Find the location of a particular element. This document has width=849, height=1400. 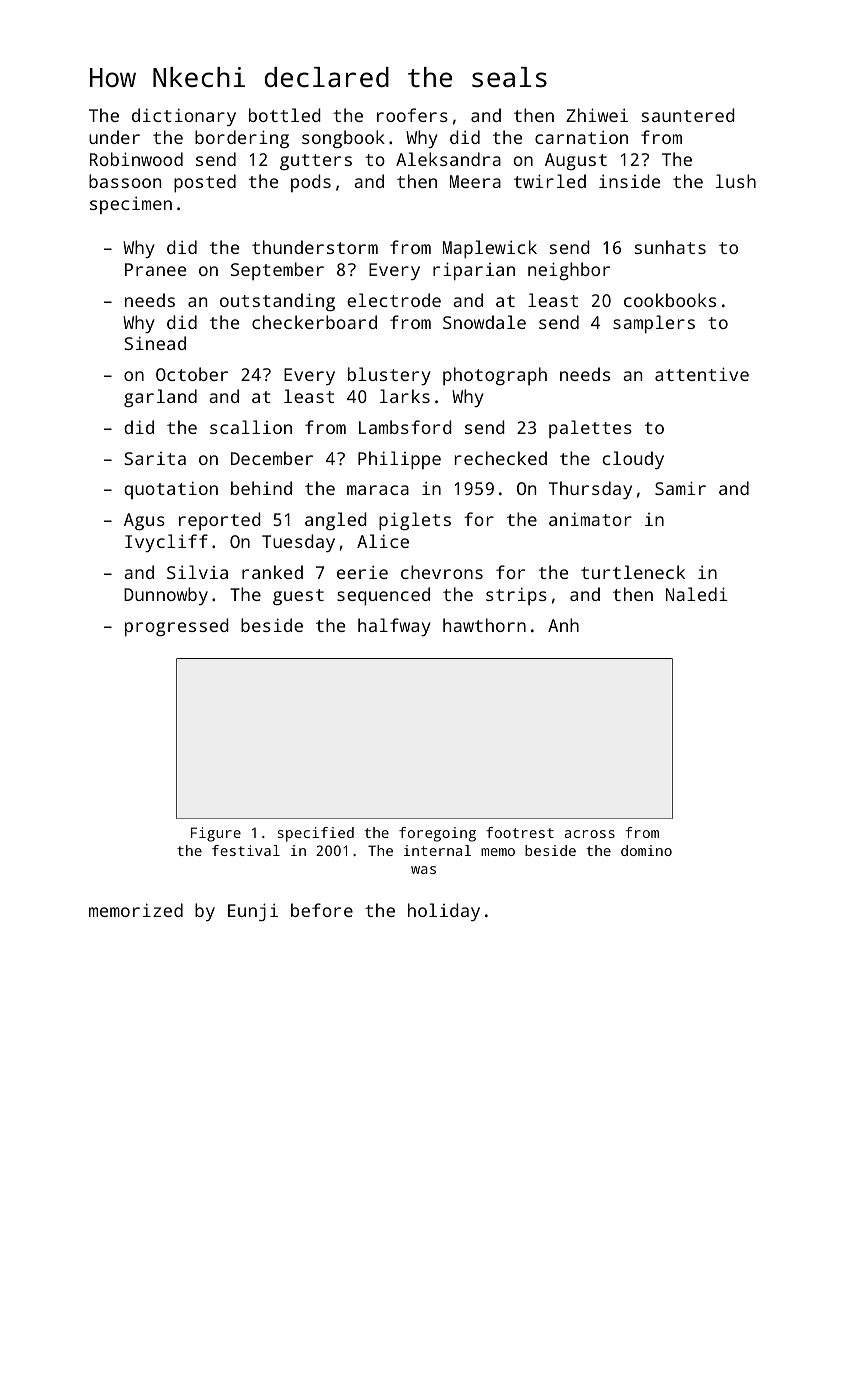

Samir is located at coordinates (680, 488).
